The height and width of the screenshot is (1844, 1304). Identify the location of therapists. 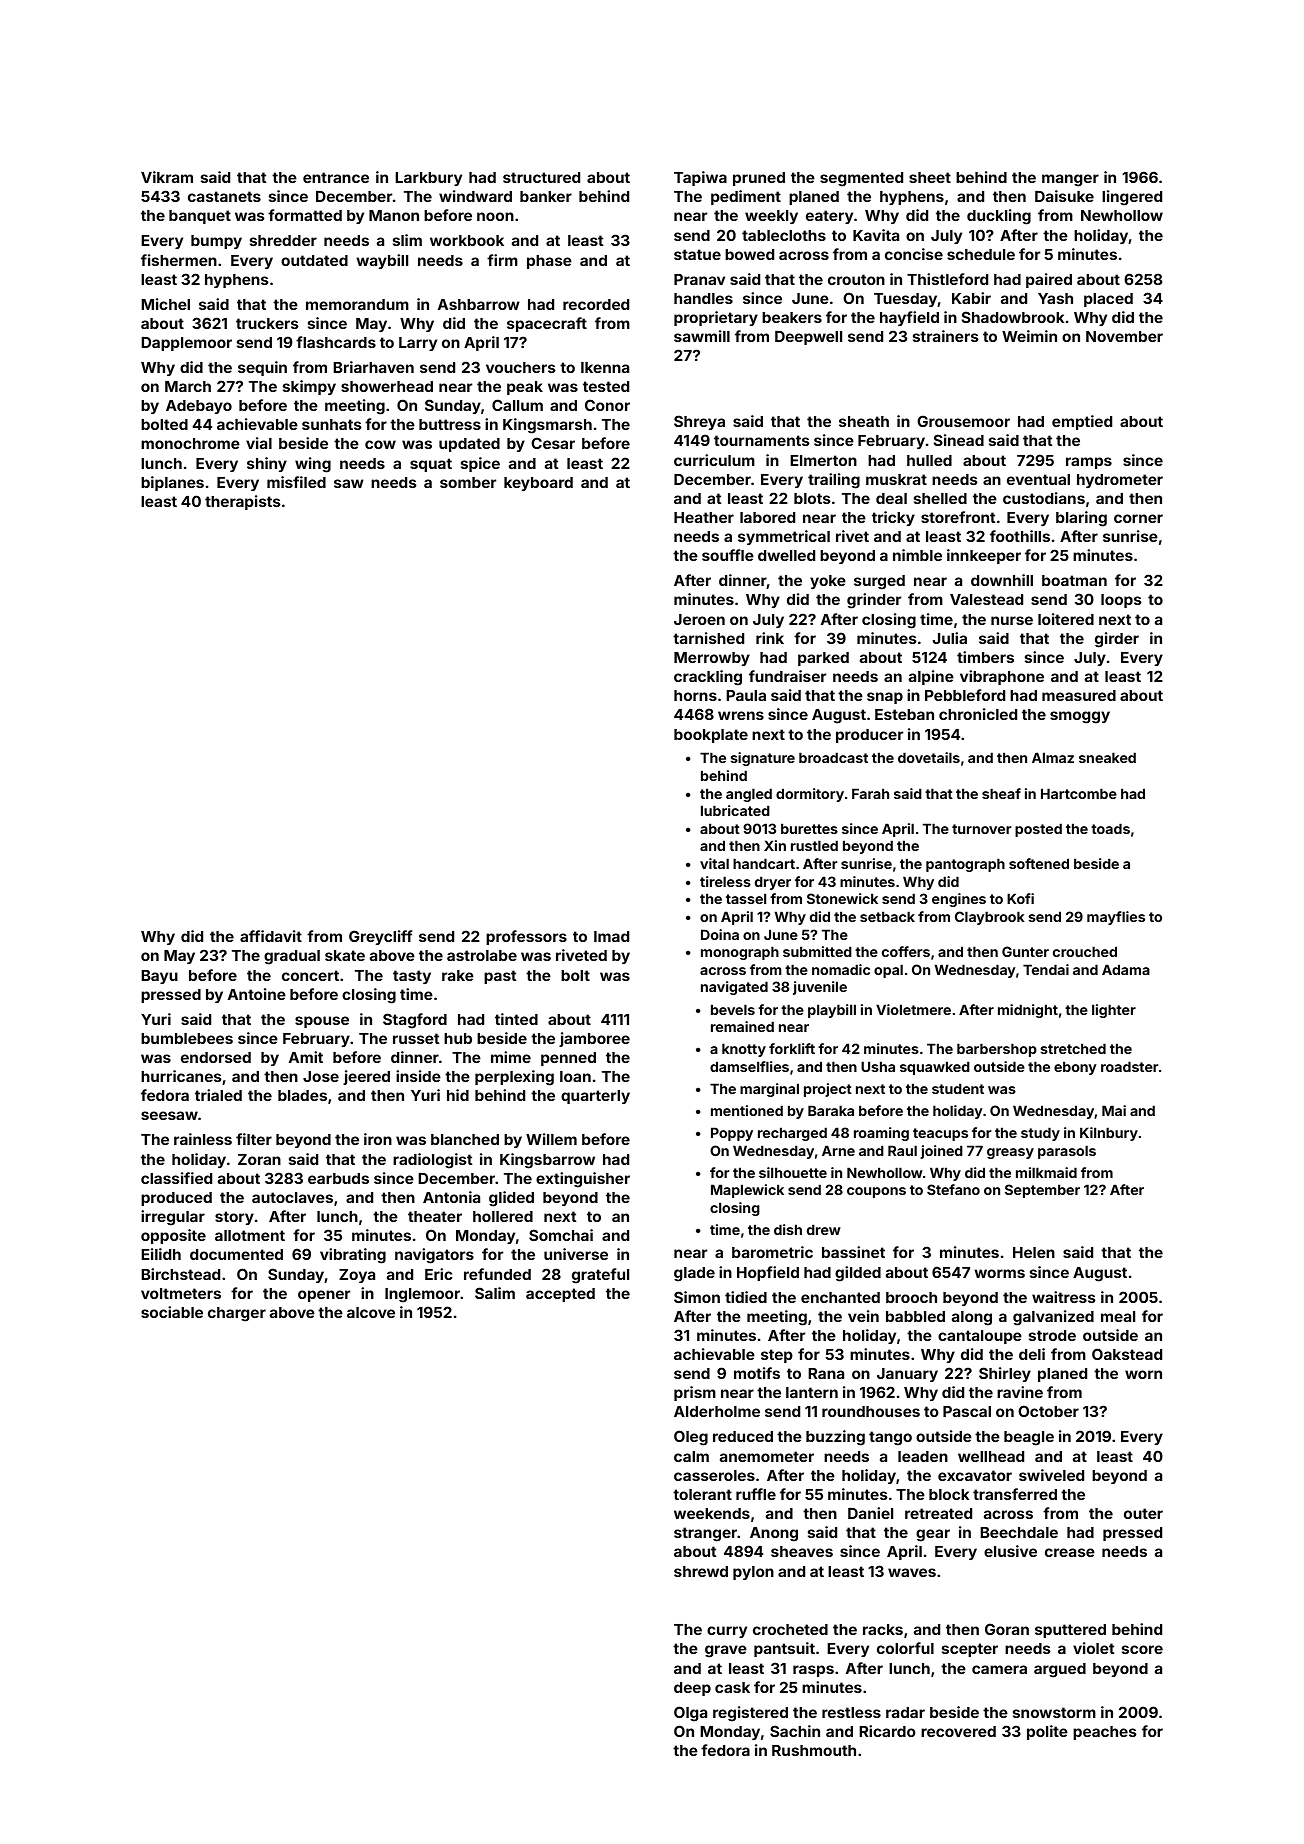
(243, 502).
